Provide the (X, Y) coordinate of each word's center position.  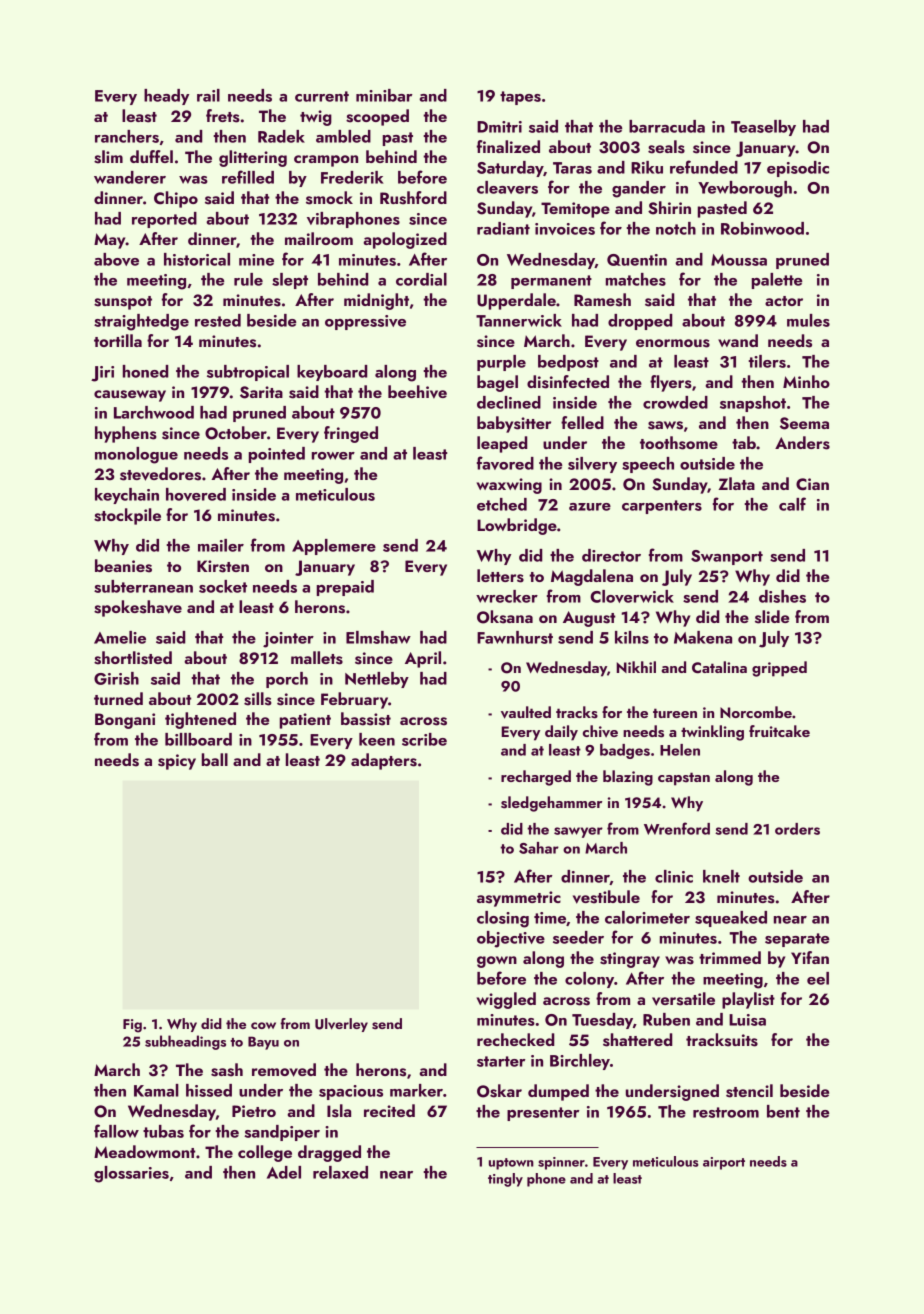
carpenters (662, 507)
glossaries (131, 1174)
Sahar (539, 848)
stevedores (160, 474)
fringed (351, 434)
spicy (177, 762)
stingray (630, 960)
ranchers (127, 136)
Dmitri (499, 127)
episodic (798, 169)
